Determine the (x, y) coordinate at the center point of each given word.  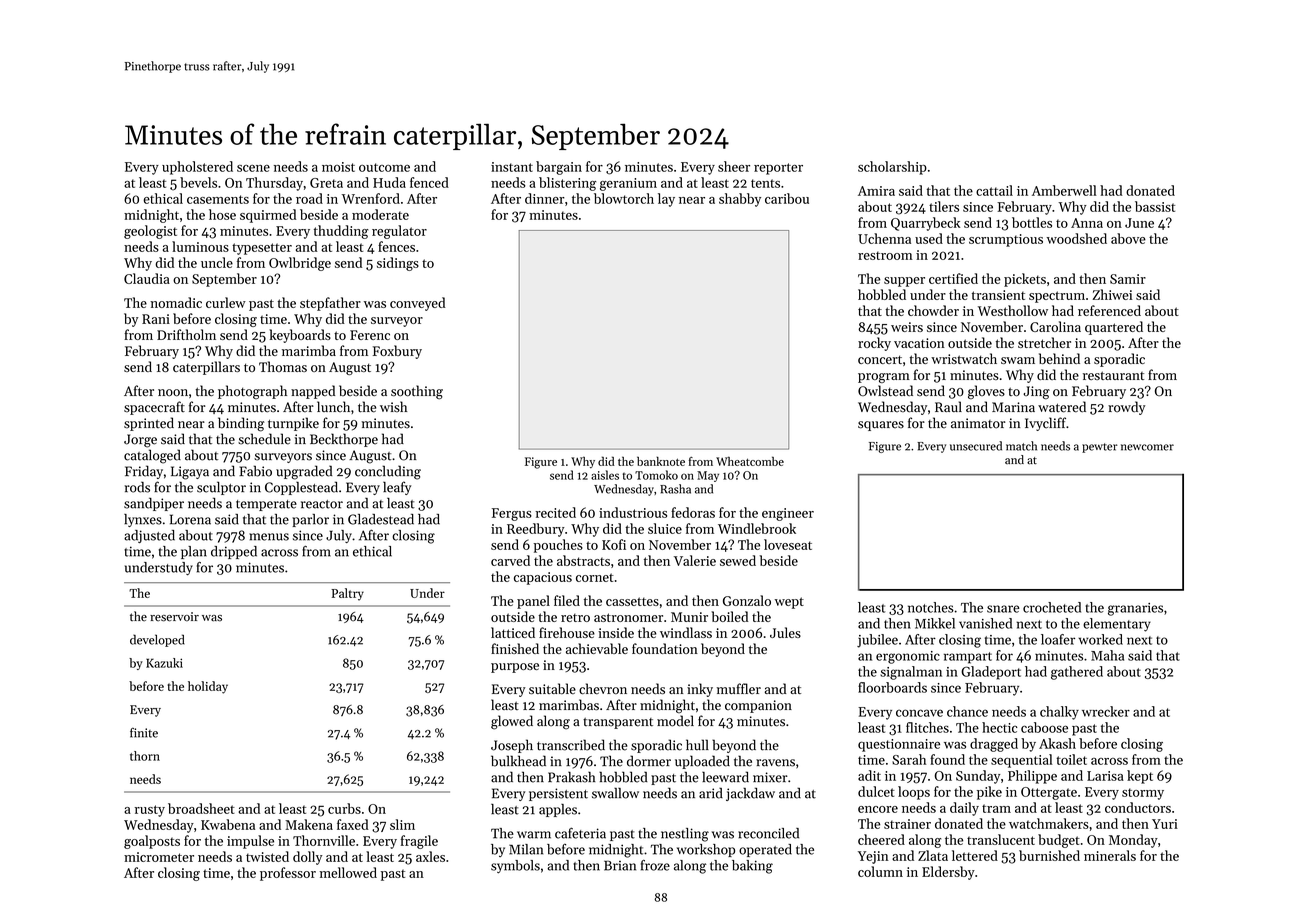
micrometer (159, 857)
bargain (559, 168)
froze (655, 865)
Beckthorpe (344, 440)
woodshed (1076, 238)
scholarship (892, 168)
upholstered (197, 168)
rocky (874, 344)
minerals (1110, 855)
